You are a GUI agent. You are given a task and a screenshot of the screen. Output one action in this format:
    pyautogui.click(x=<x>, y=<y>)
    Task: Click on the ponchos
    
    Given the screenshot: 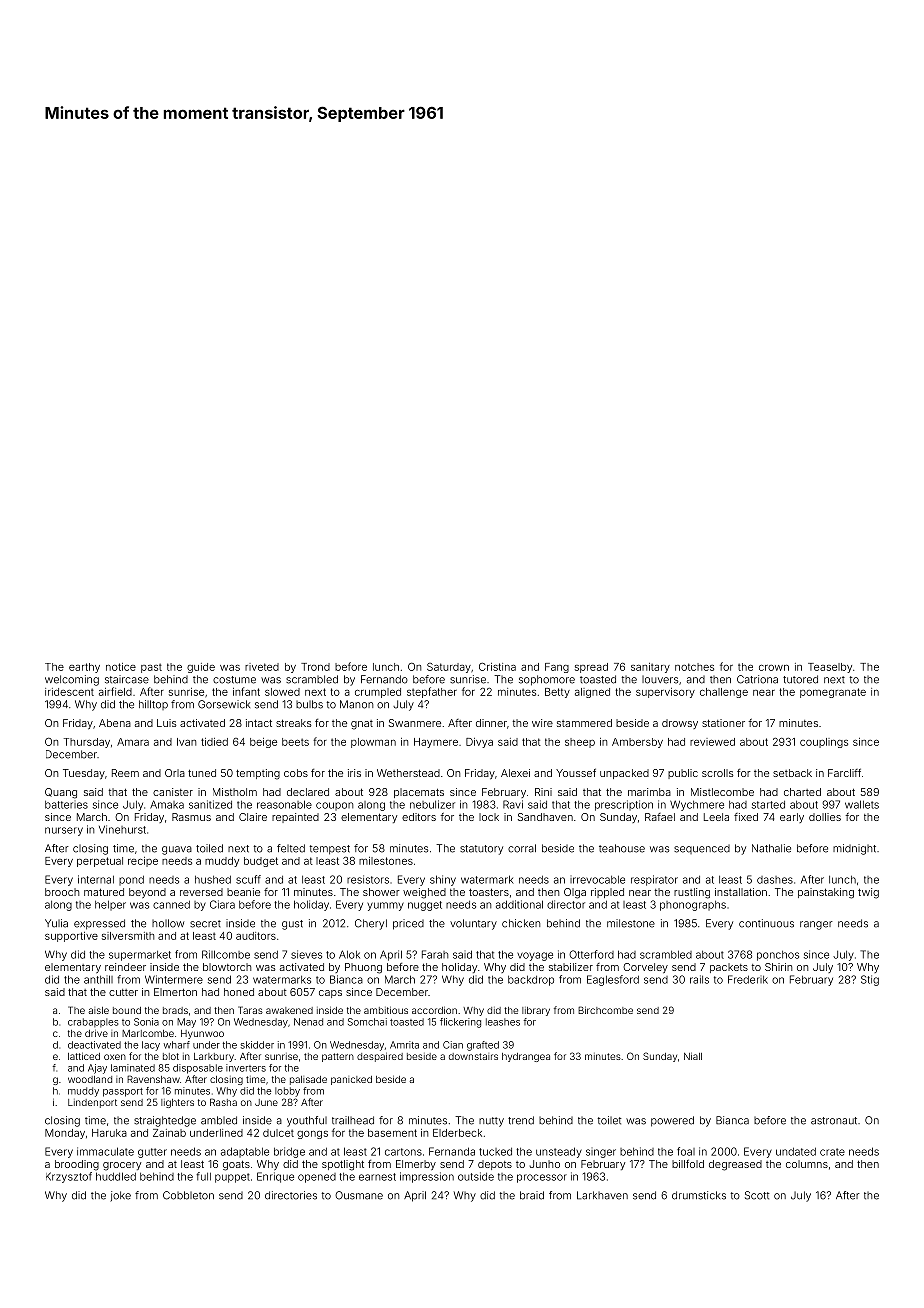 What is the action you would take?
    pyautogui.click(x=778, y=956)
